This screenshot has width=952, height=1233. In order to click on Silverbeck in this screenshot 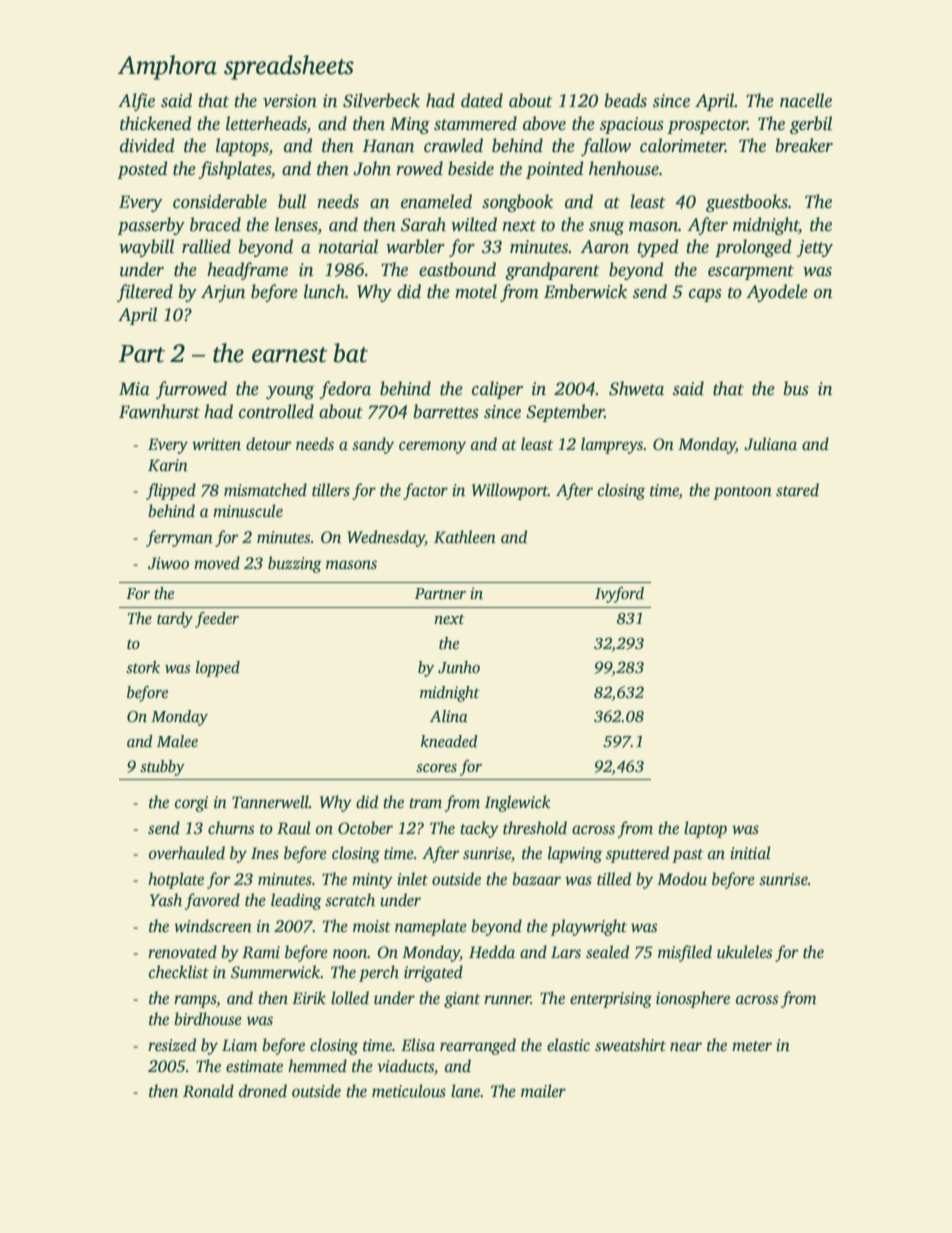, I will do `click(381, 100)`.
